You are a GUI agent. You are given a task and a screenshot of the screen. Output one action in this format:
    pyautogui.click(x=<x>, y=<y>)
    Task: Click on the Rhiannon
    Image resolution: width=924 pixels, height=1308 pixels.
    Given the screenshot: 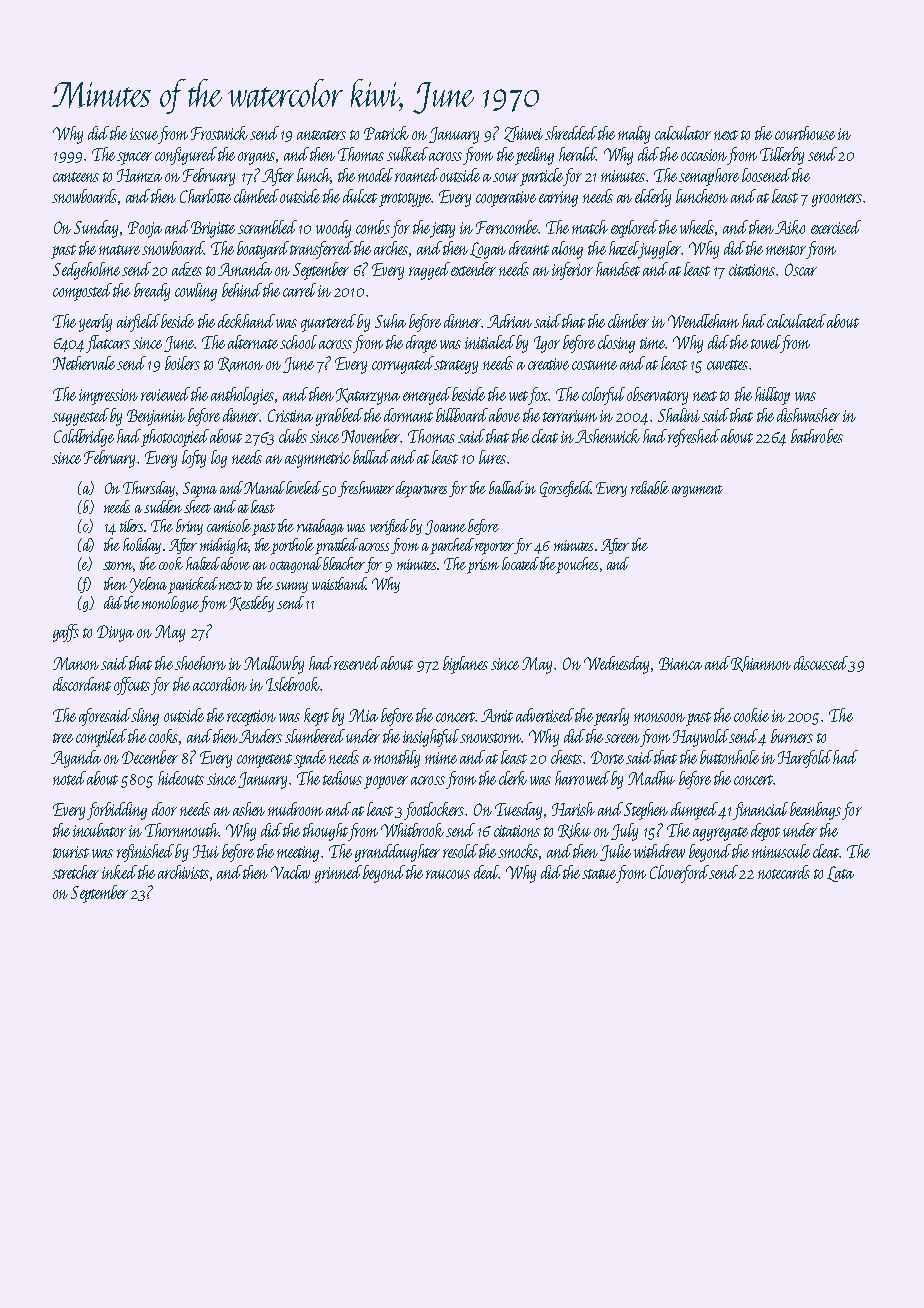 What is the action you would take?
    pyautogui.click(x=761, y=664)
